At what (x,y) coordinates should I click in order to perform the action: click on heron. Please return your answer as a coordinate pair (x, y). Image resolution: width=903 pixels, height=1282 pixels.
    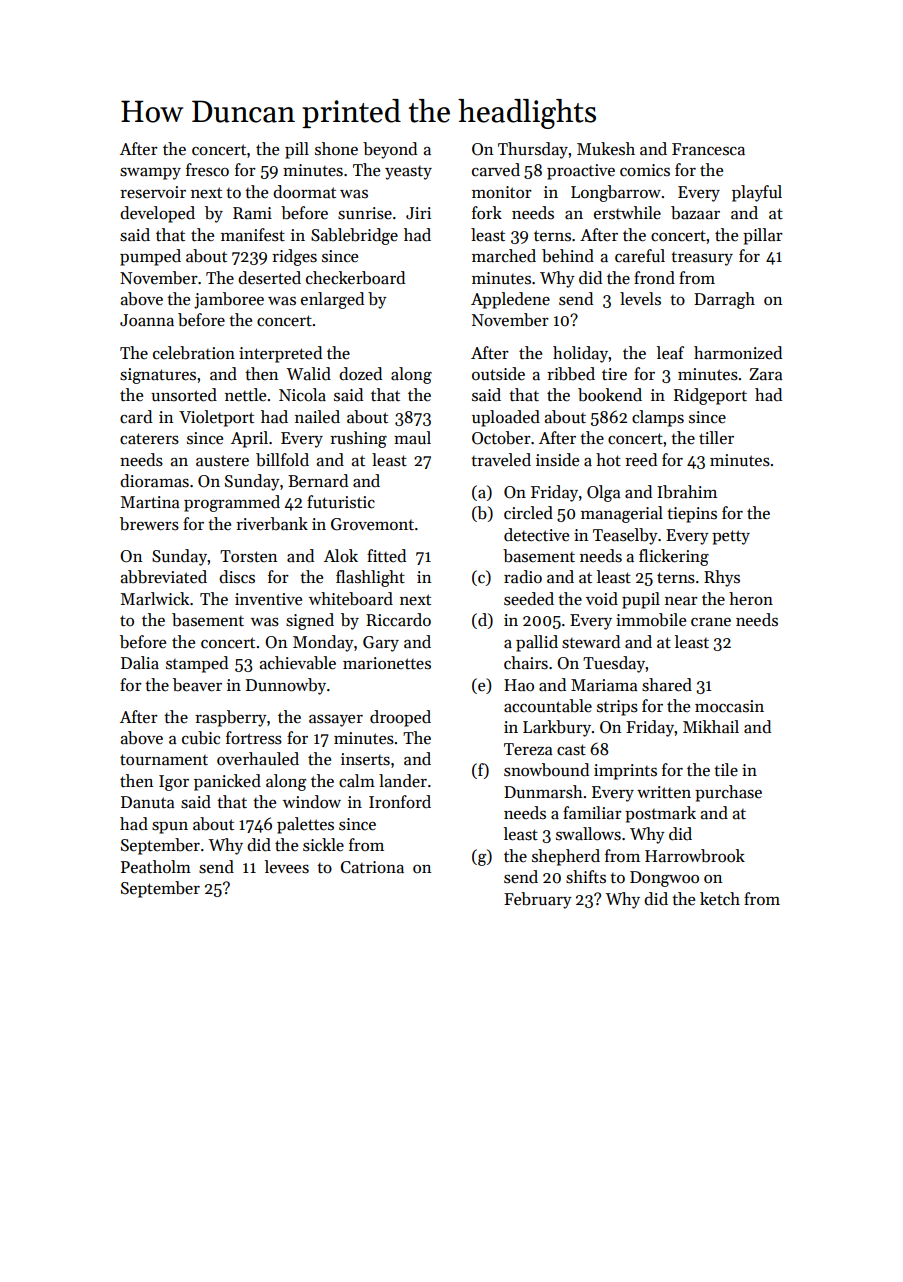
    Looking at the image, I should click on (751, 599).
